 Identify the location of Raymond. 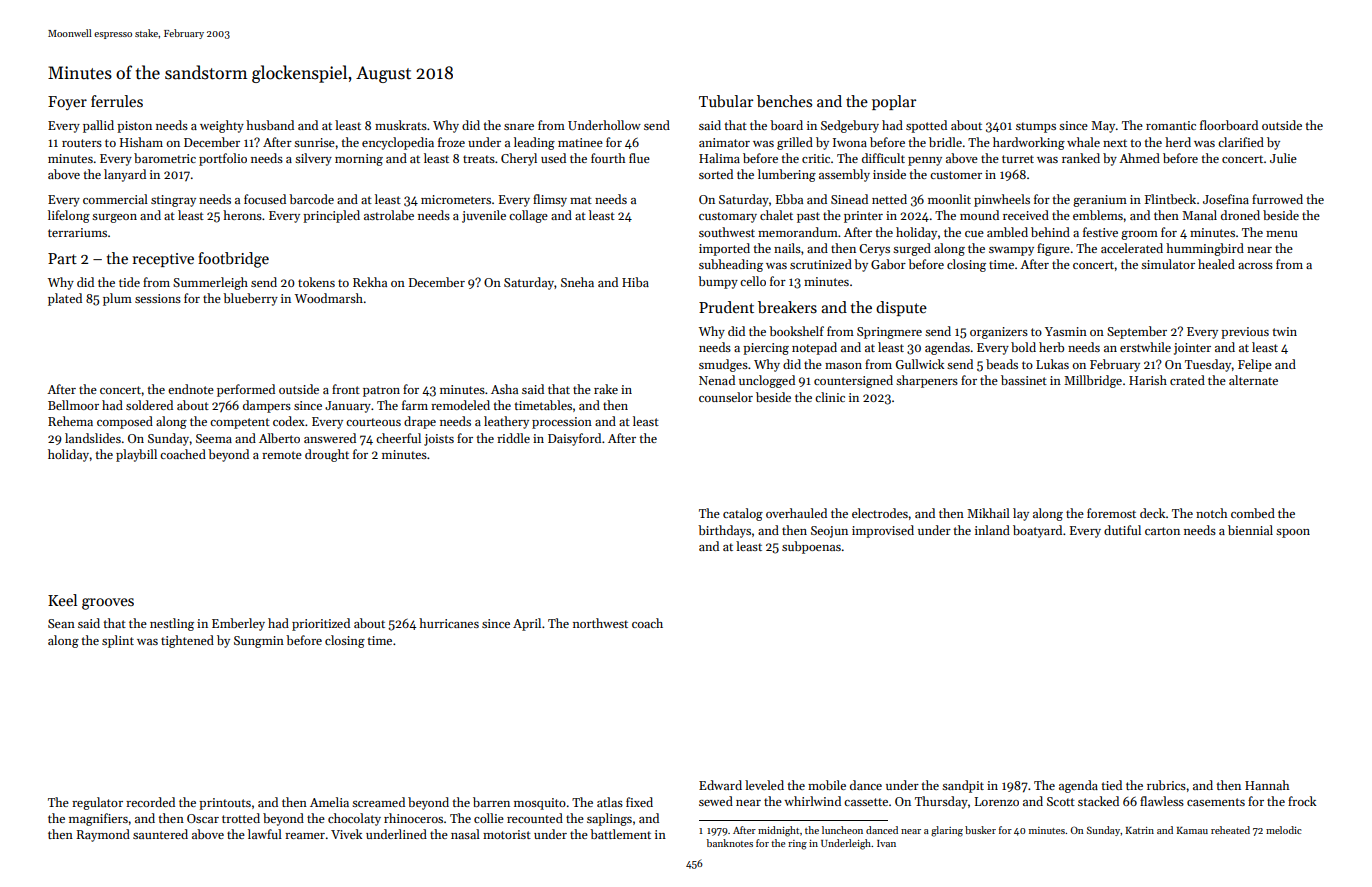
(103, 835).
